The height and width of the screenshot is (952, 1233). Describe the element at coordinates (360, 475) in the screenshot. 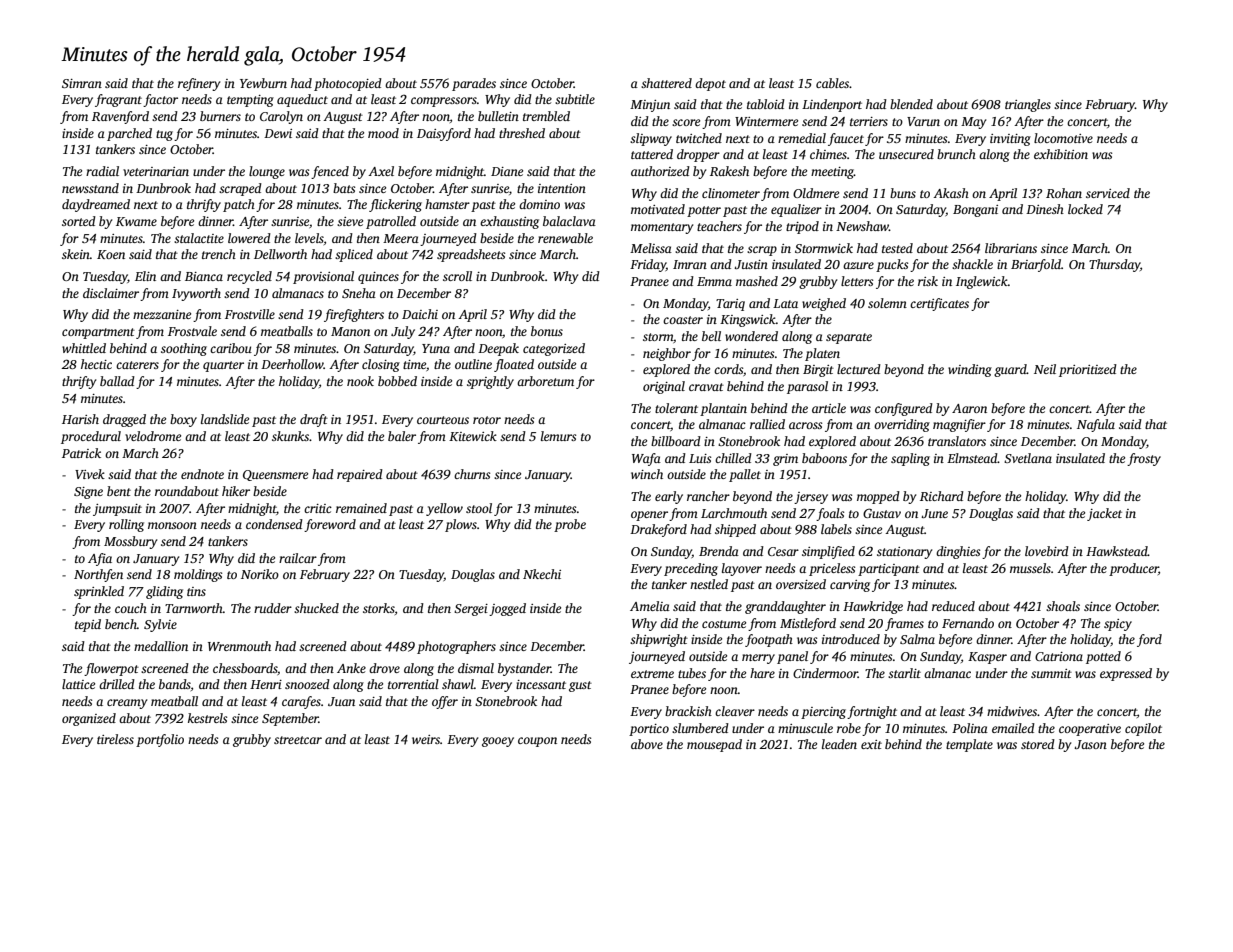

I see `repaired` at that location.
